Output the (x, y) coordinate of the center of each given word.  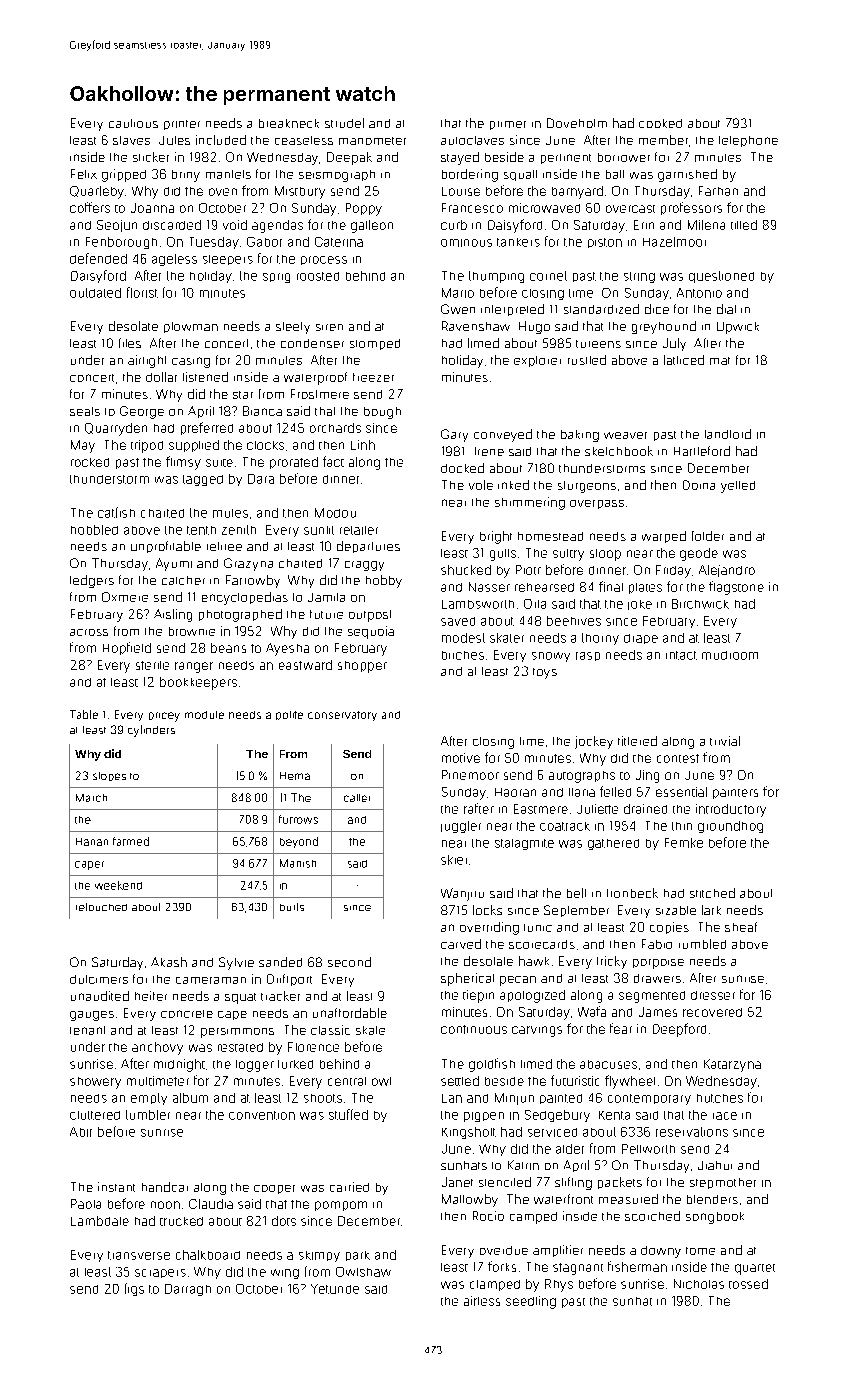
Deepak (349, 158)
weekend (118, 885)
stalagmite (524, 844)
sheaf (741, 927)
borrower (624, 157)
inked (513, 485)
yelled (738, 487)
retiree (224, 546)
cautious (133, 123)
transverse (139, 1255)
